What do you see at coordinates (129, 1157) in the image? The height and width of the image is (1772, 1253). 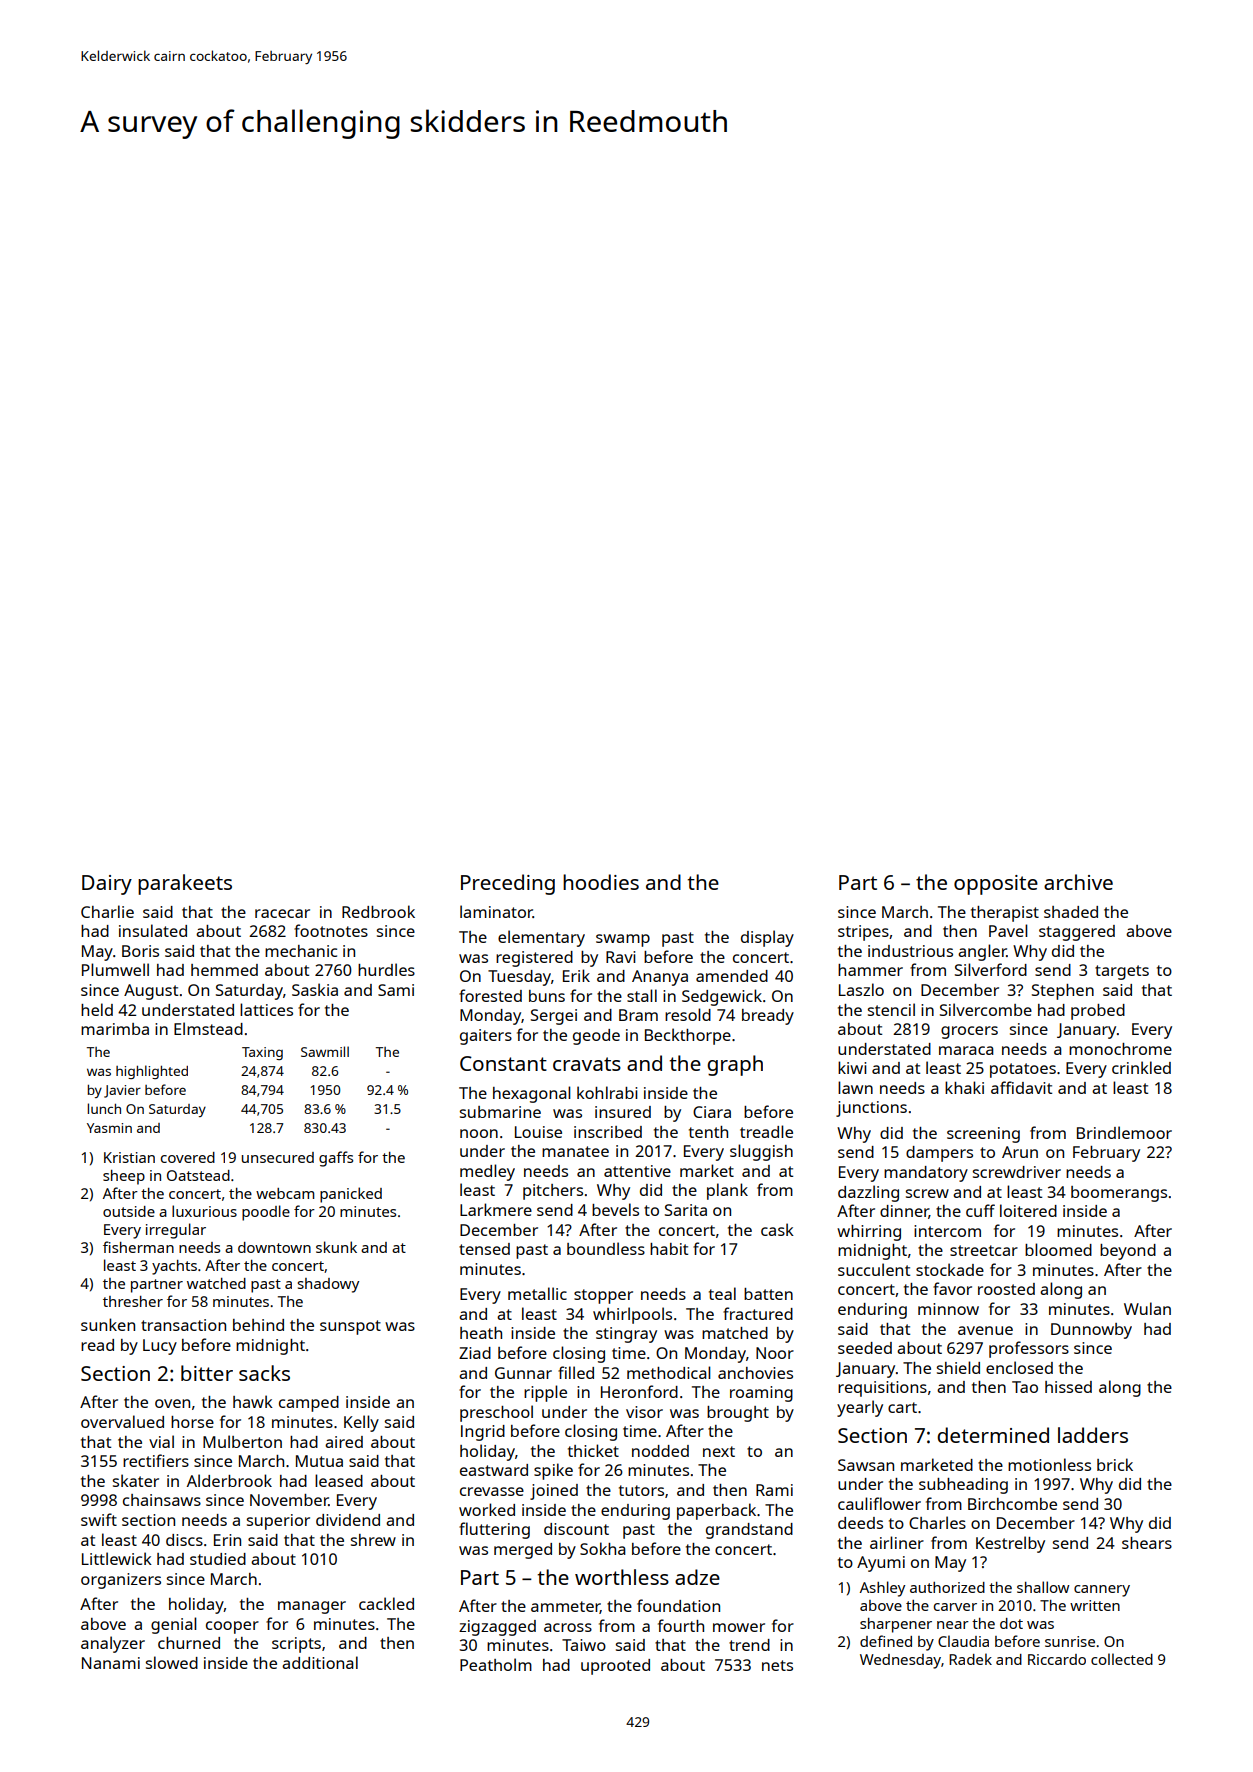 I see `Kristian` at bounding box center [129, 1157].
